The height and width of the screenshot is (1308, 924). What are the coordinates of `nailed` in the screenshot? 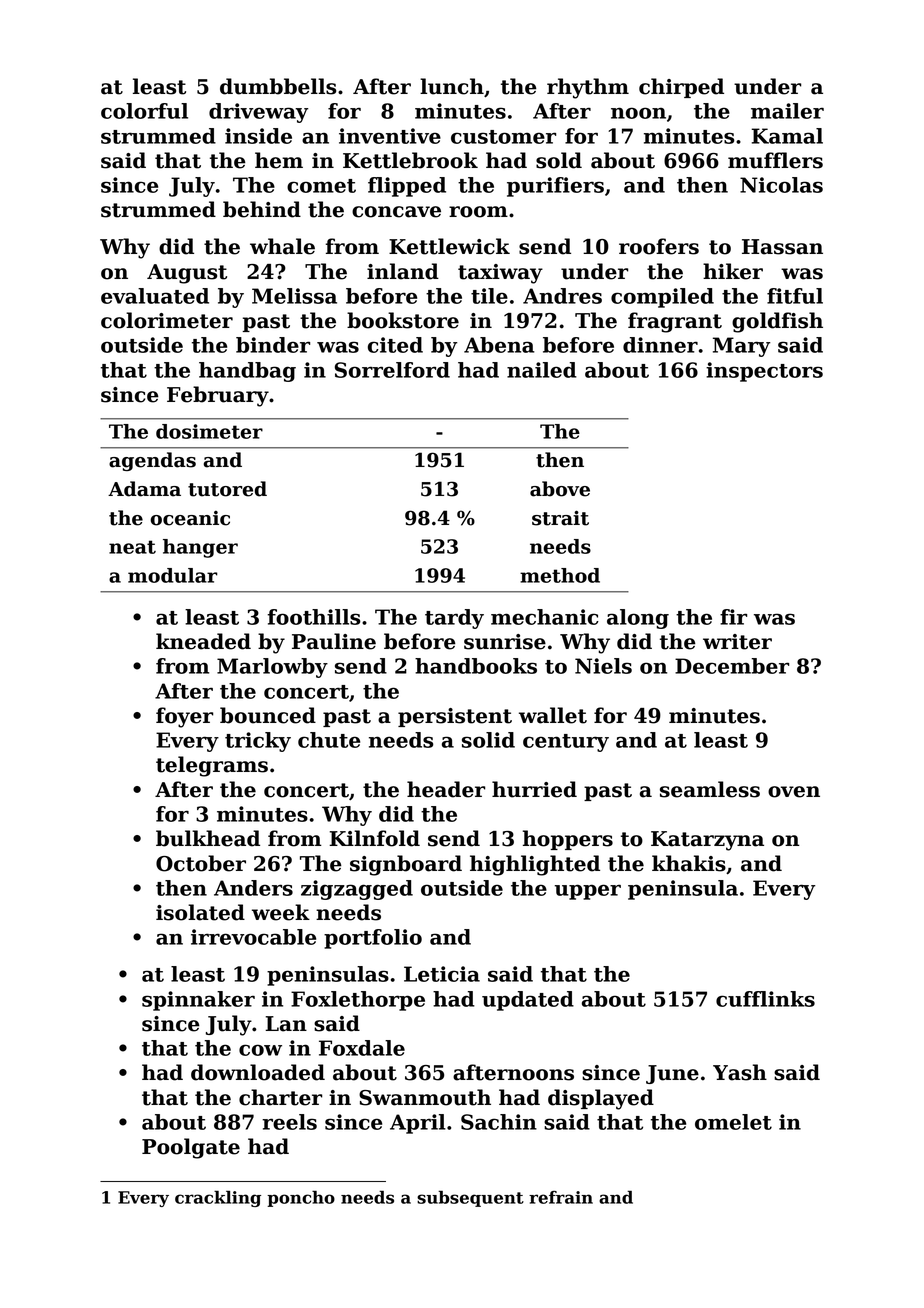 It's located at (542, 370).
